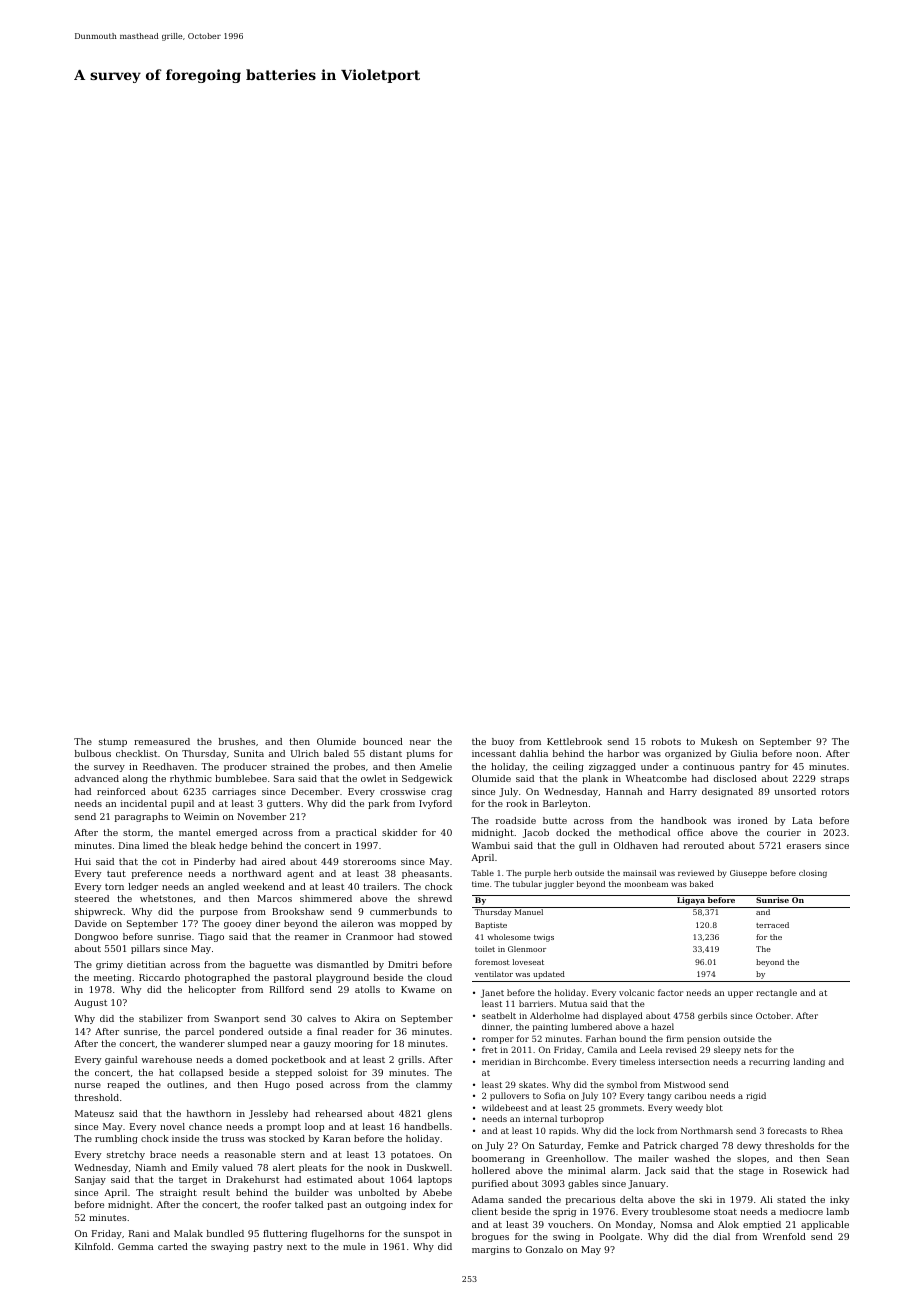  What do you see at coordinates (784, 1236) in the screenshot?
I see `Wrenfold` at bounding box center [784, 1236].
